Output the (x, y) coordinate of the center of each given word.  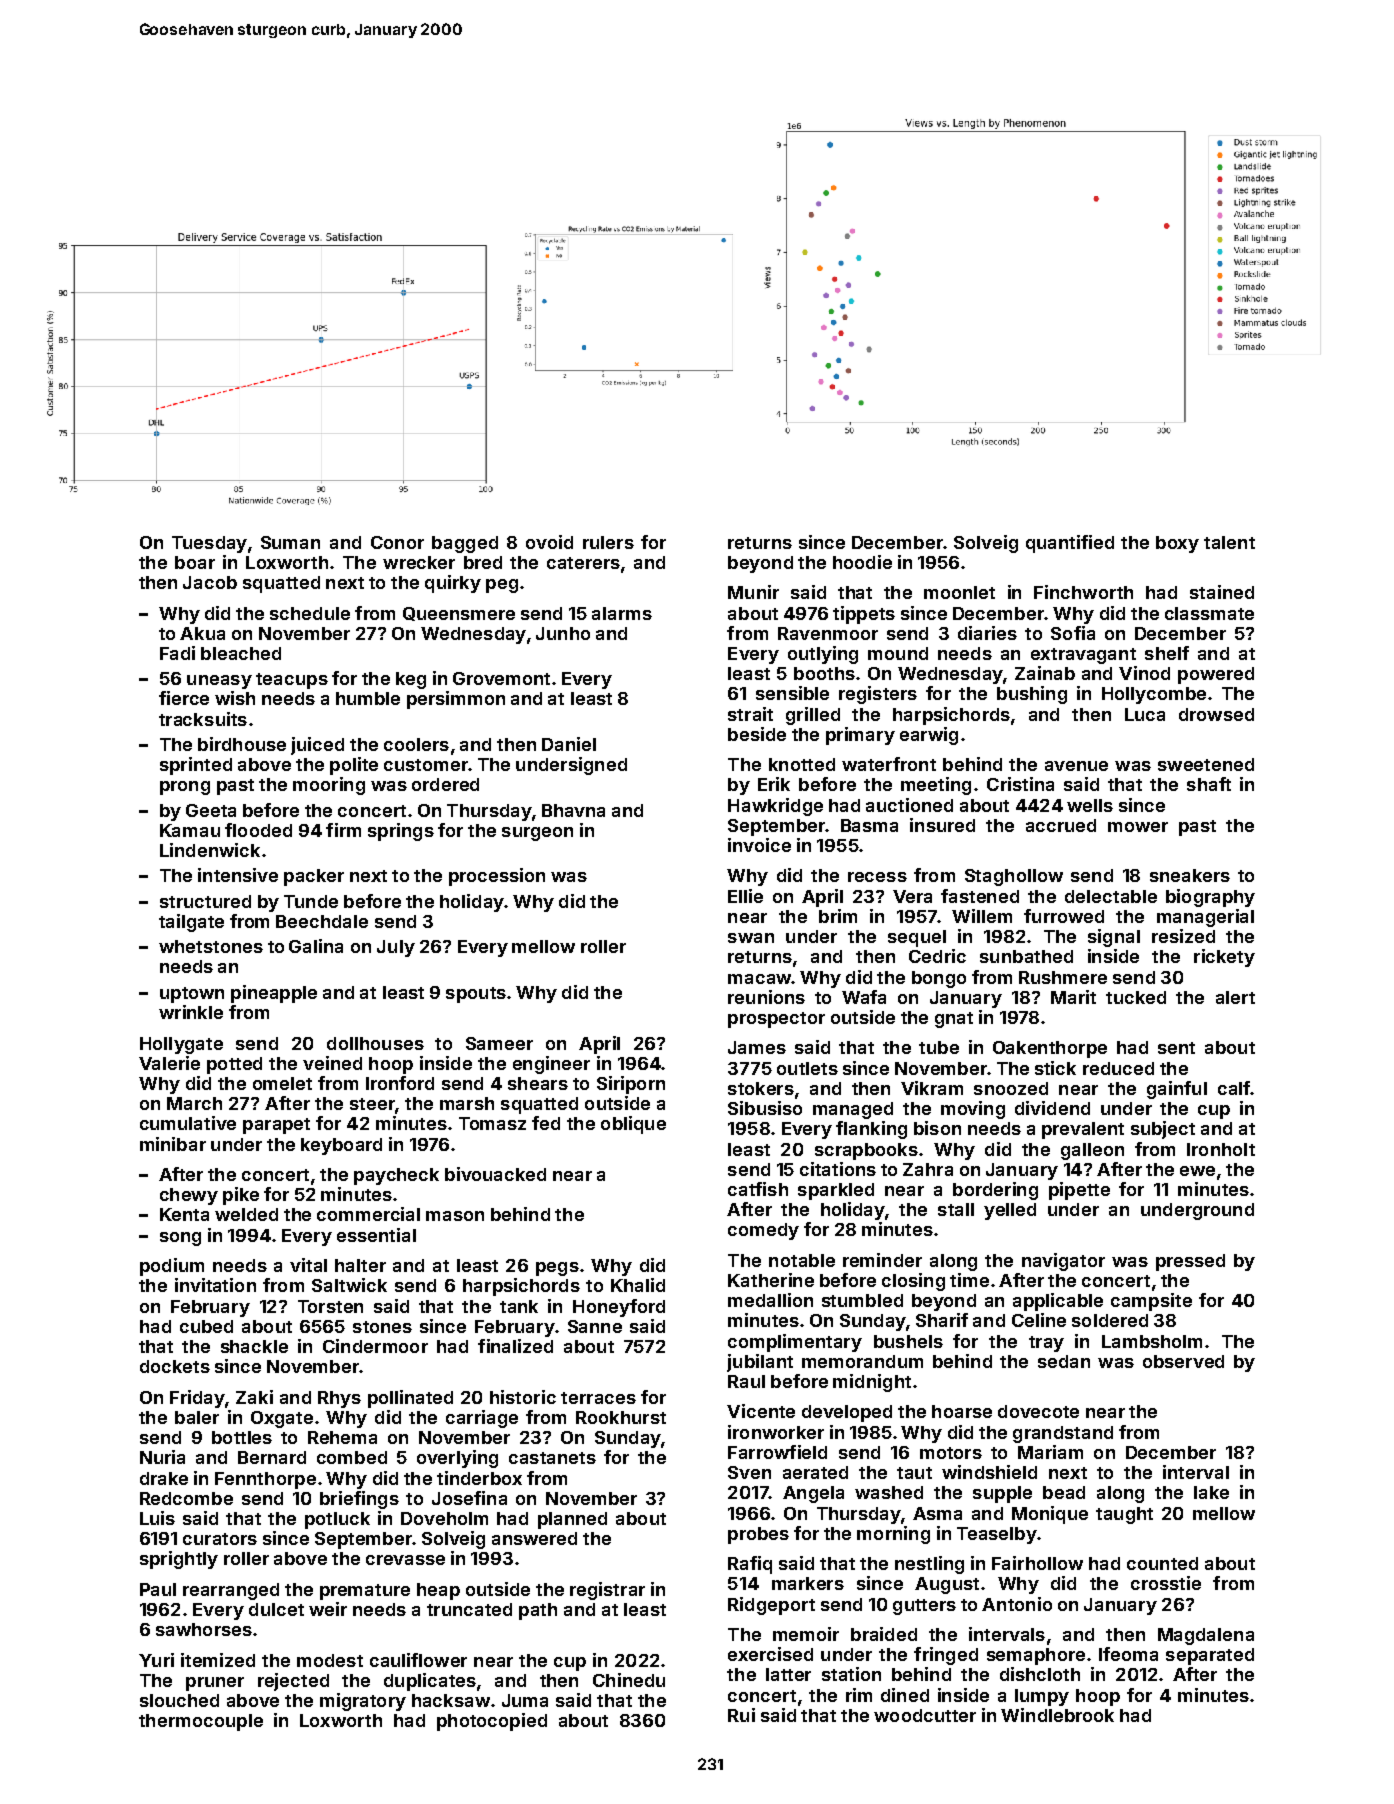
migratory (363, 1702)
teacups (292, 681)
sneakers (1190, 875)
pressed (1190, 1262)
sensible (792, 693)
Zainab (1045, 673)
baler (197, 1417)
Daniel (569, 744)
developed (847, 1413)
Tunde (311, 901)
